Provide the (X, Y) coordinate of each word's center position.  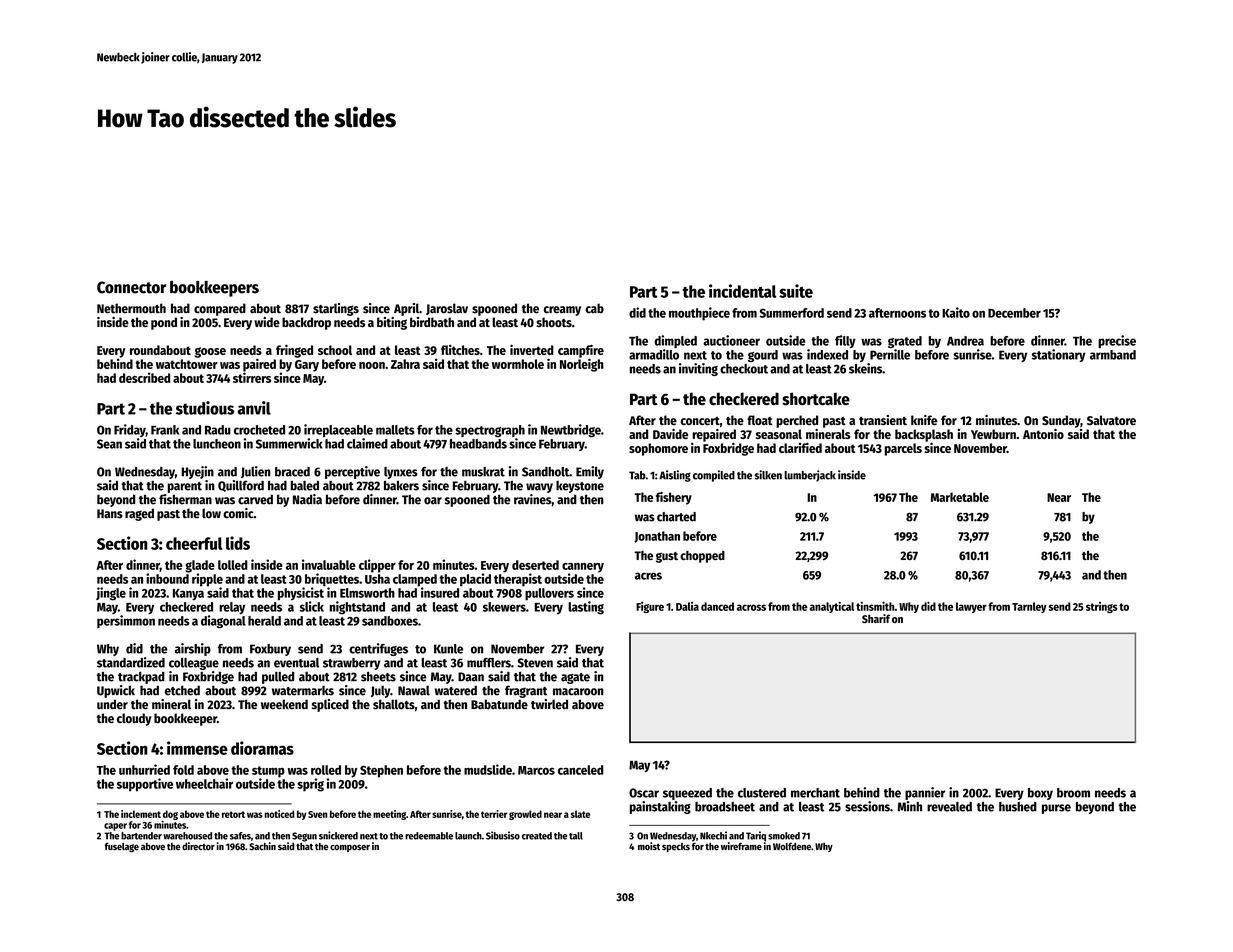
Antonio (1043, 434)
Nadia (307, 499)
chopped (702, 557)
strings (1102, 607)
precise (1117, 341)
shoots (554, 322)
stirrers (252, 377)
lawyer (971, 607)
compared (220, 309)
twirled (549, 704)
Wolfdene (792, 846)
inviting (698, 369)
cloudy (134, 719)
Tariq (756, 836)
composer (350, 848)
